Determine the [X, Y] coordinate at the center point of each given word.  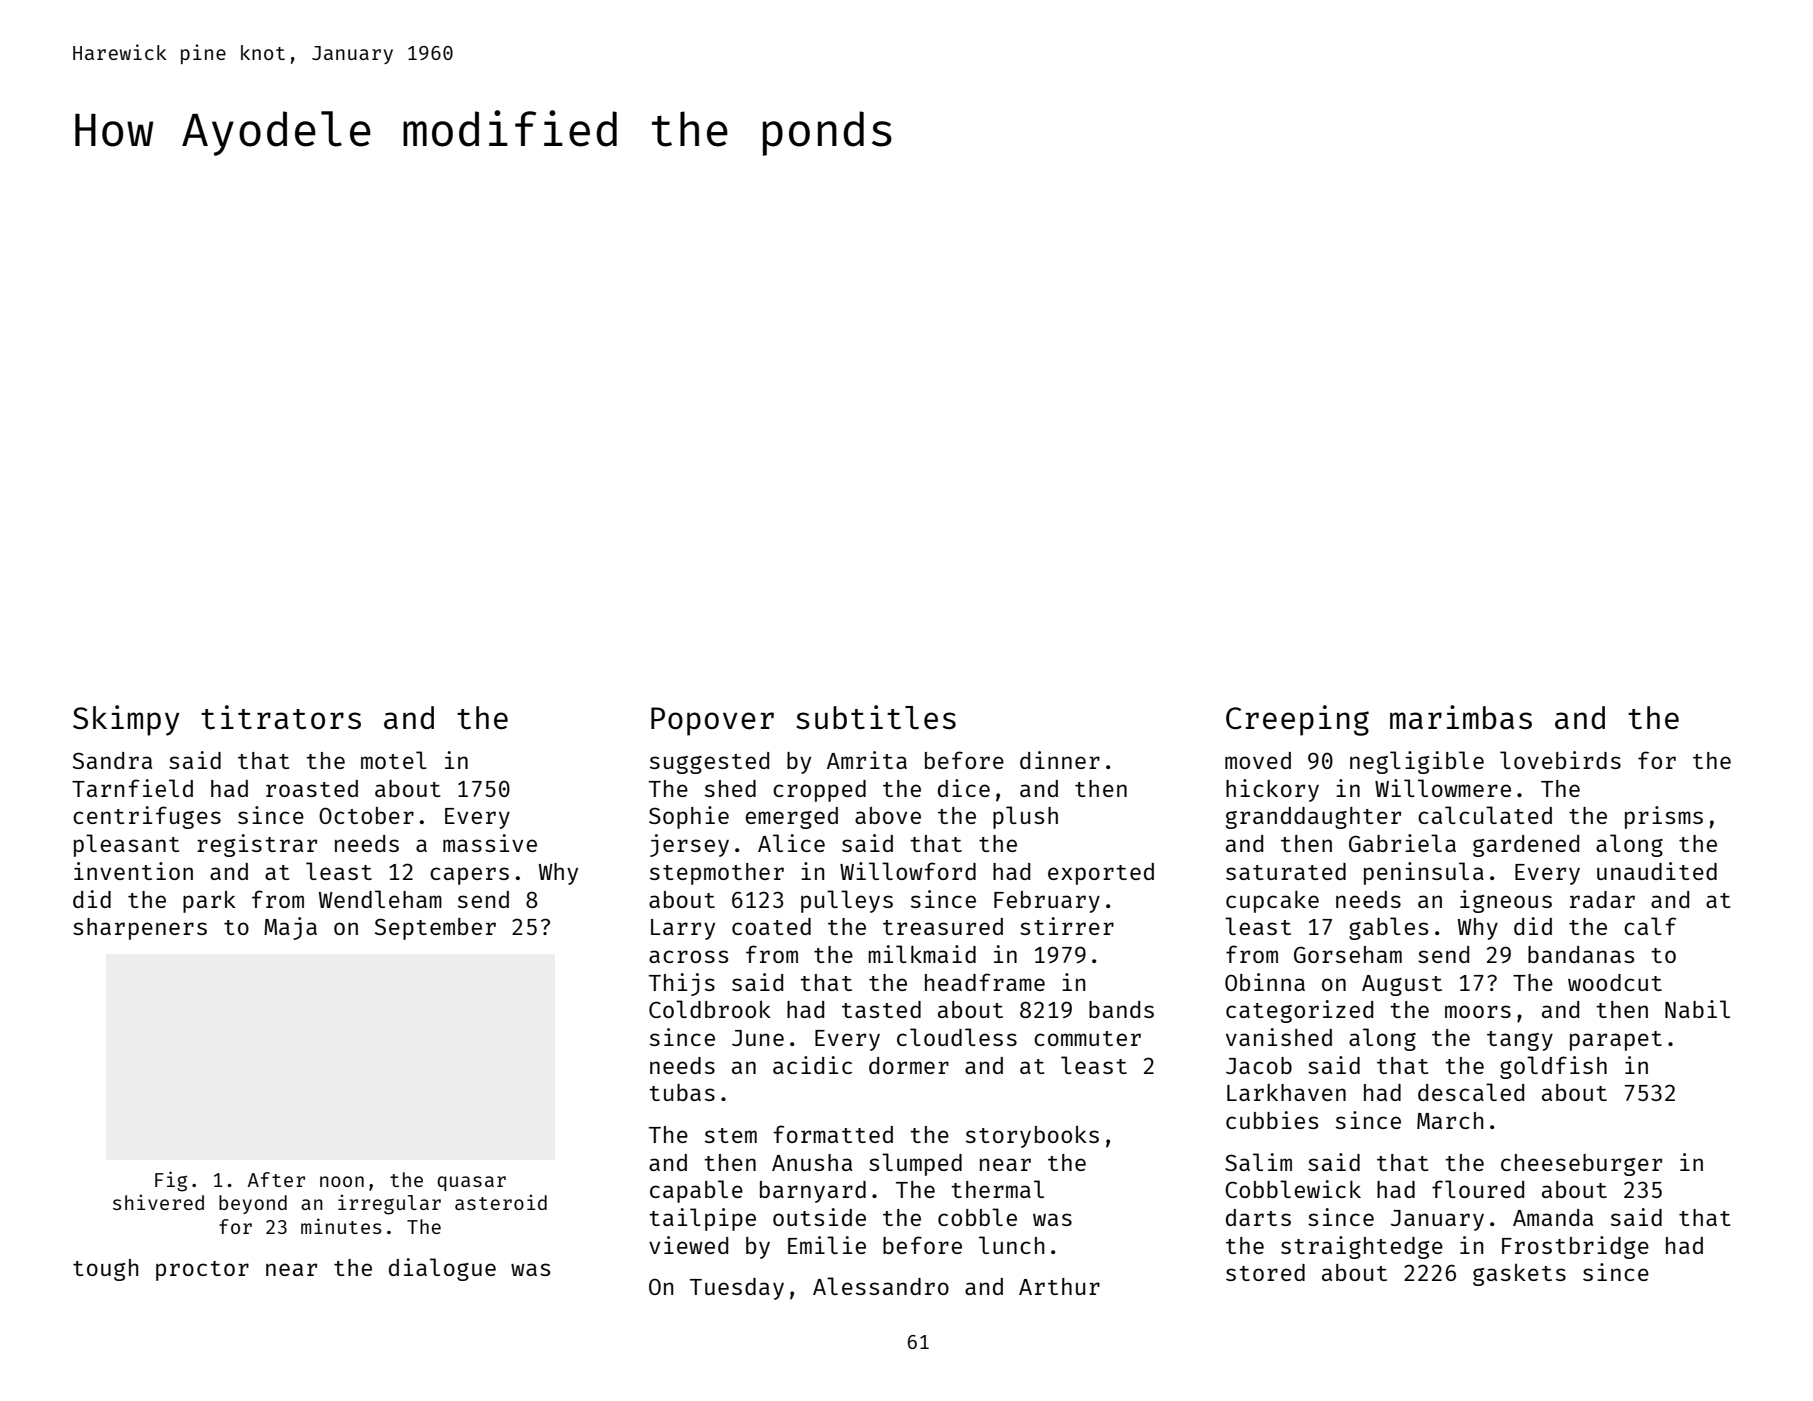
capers [469, 876]
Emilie [827, 1245]
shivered [158, 1202]
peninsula [1424, 873]
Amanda [1553, 1217]
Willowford [908, 871]
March [1450, 1120]
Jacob [1259, 1065]
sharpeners [140, 929]
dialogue [442, 1269]
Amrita [867, 760]
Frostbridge [1575, 1247]
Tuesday [737, 1289]
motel [394, 760]
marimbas [1461, 717]
